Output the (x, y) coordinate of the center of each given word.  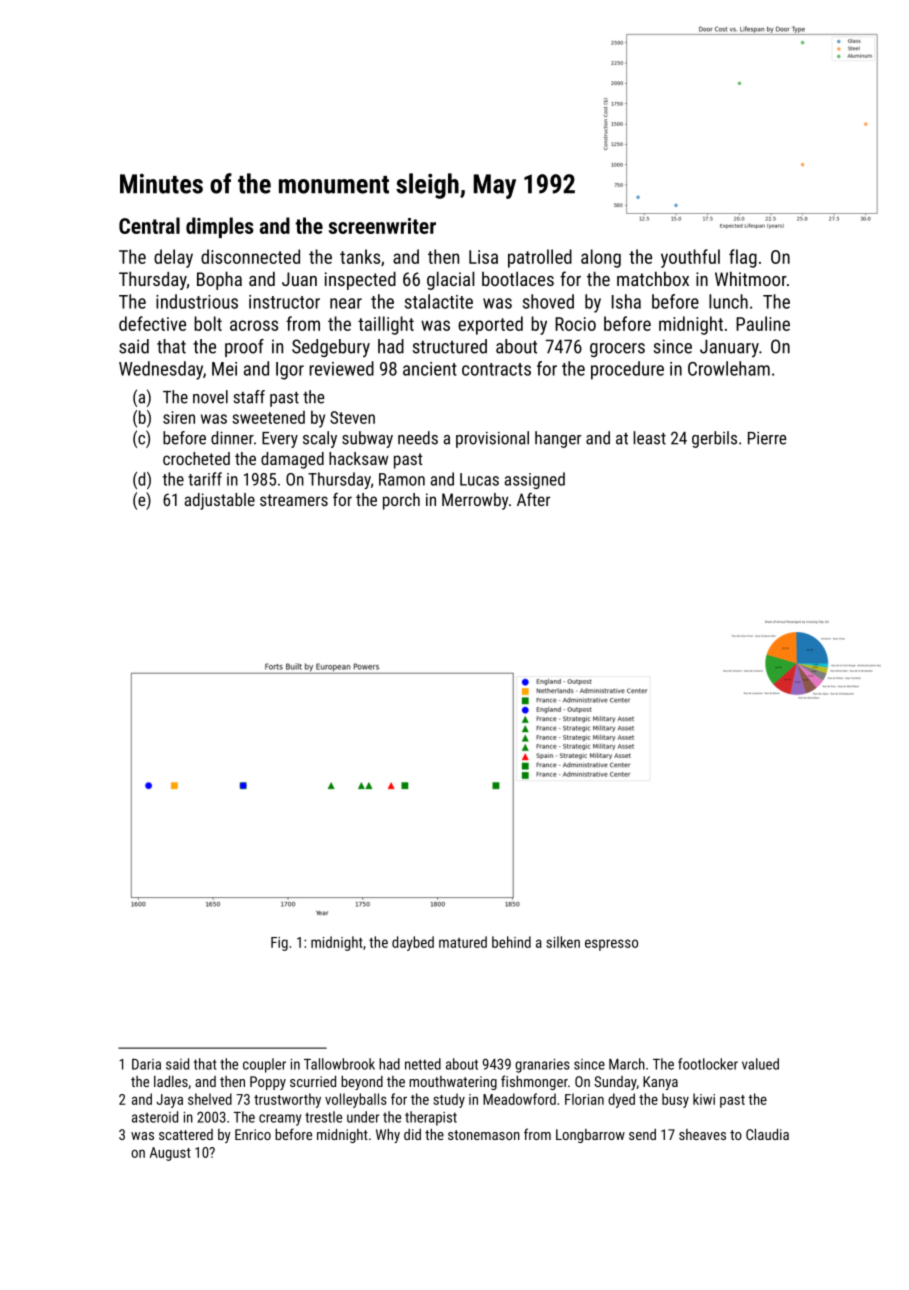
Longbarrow (590, 1136)
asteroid (155, 1117)
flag (743, 258)
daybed (413, 943)
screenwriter (382, 226)
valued (760, 1064)
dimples (220, 227)
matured (463, 942)
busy (675, 1100)
